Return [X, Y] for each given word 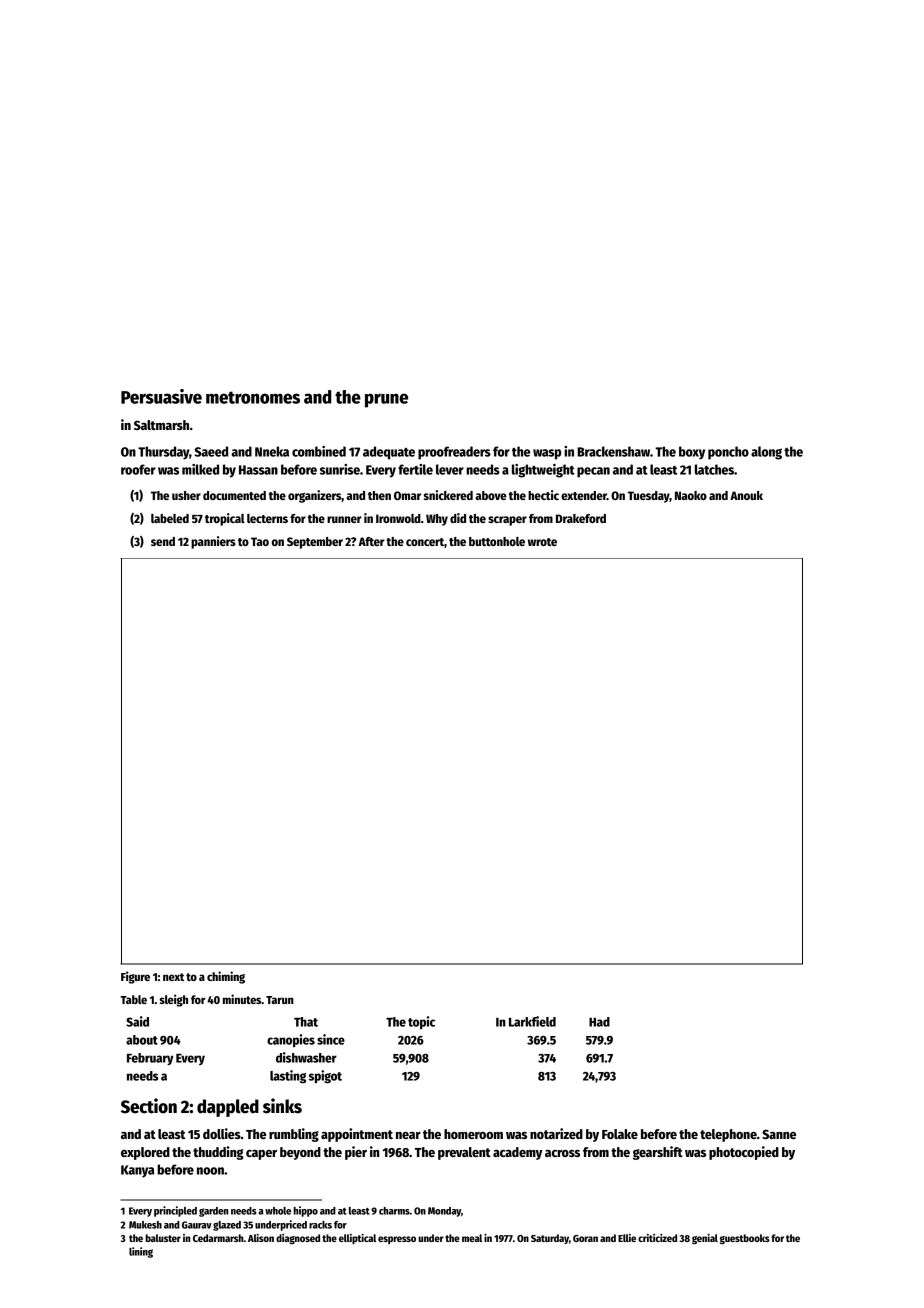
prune [386, 400]
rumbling [294, 1135]
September [315, 543]
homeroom [473, 1134]
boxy [692, 453]
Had [599, 1022]
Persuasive [161, 396]
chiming [226, 977]
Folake [620, 1134]
